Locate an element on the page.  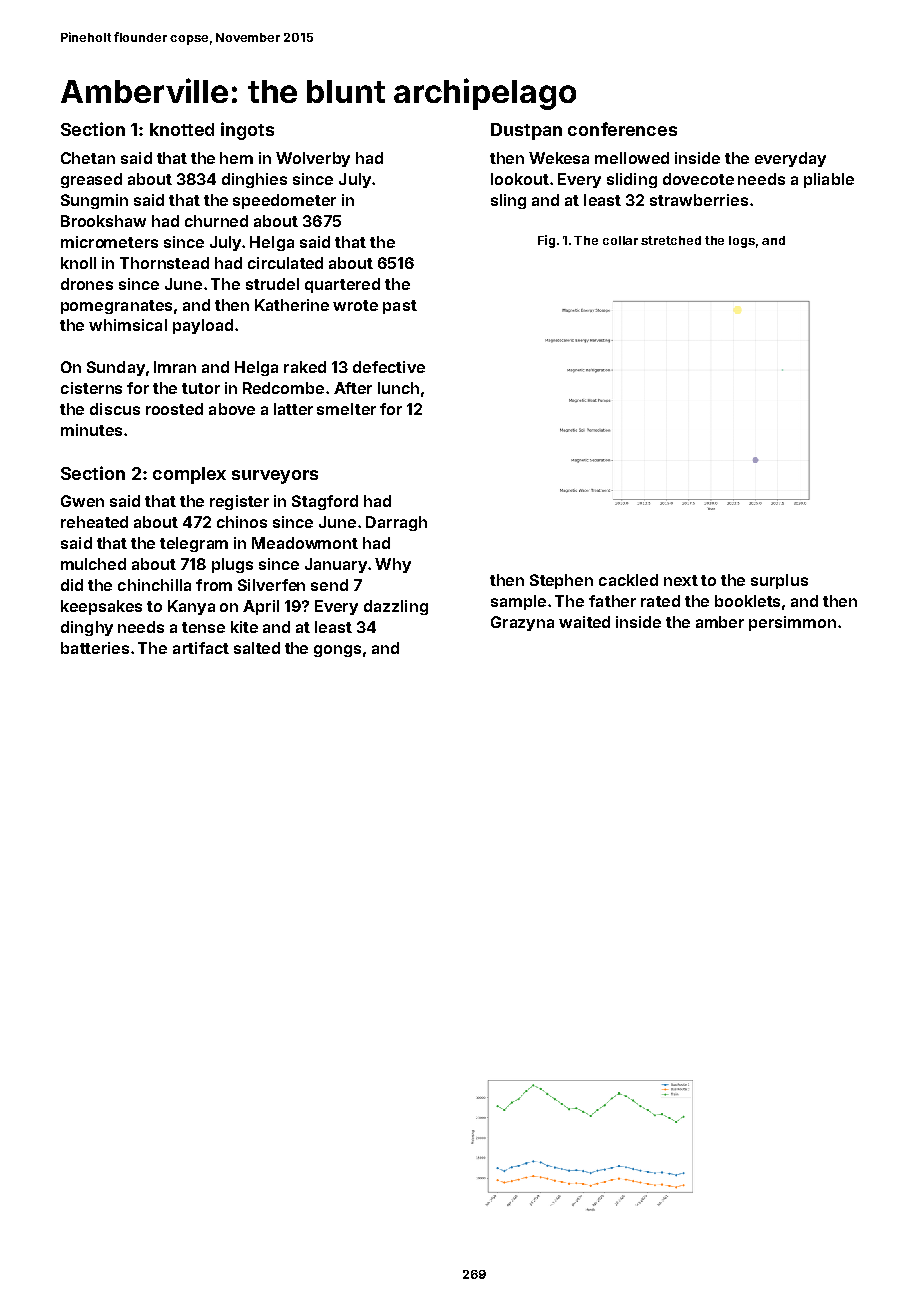
ingots is located at coordinates (247, 131).
